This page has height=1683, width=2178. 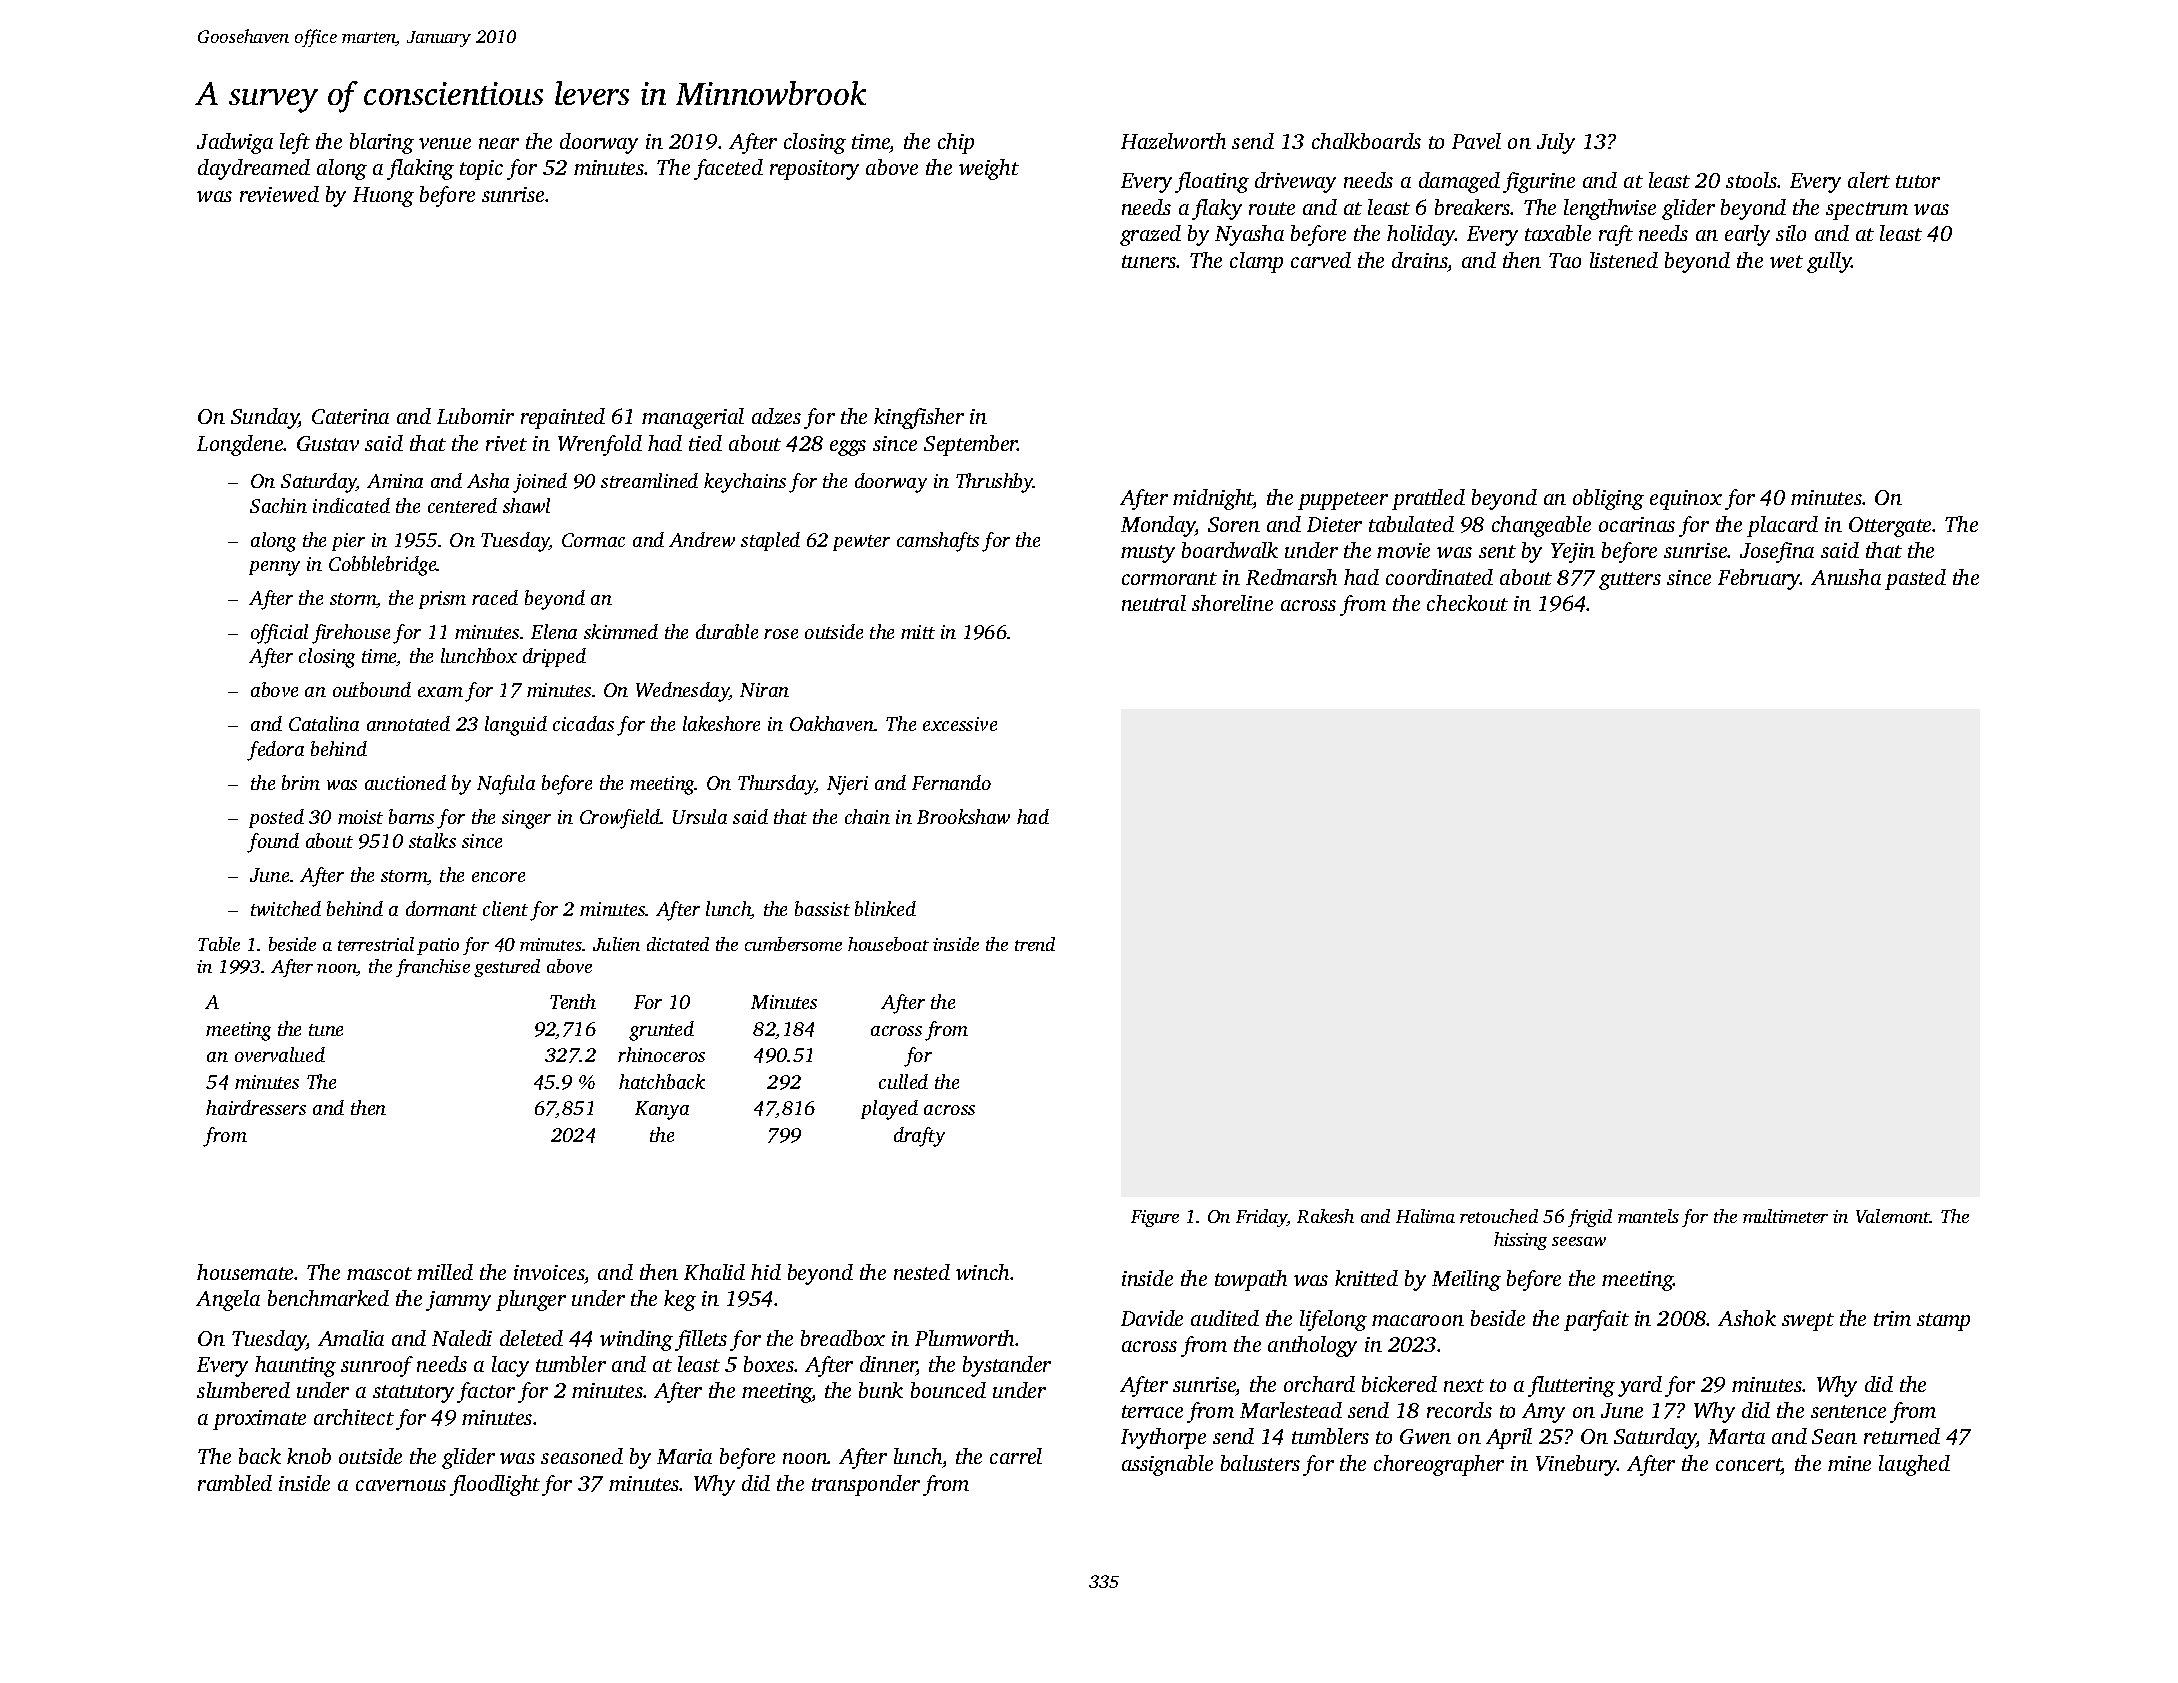 What do you see at coordinates (1893, 1216) in the page?
I see `Valemont` at bounding box center [1893, 1216].
